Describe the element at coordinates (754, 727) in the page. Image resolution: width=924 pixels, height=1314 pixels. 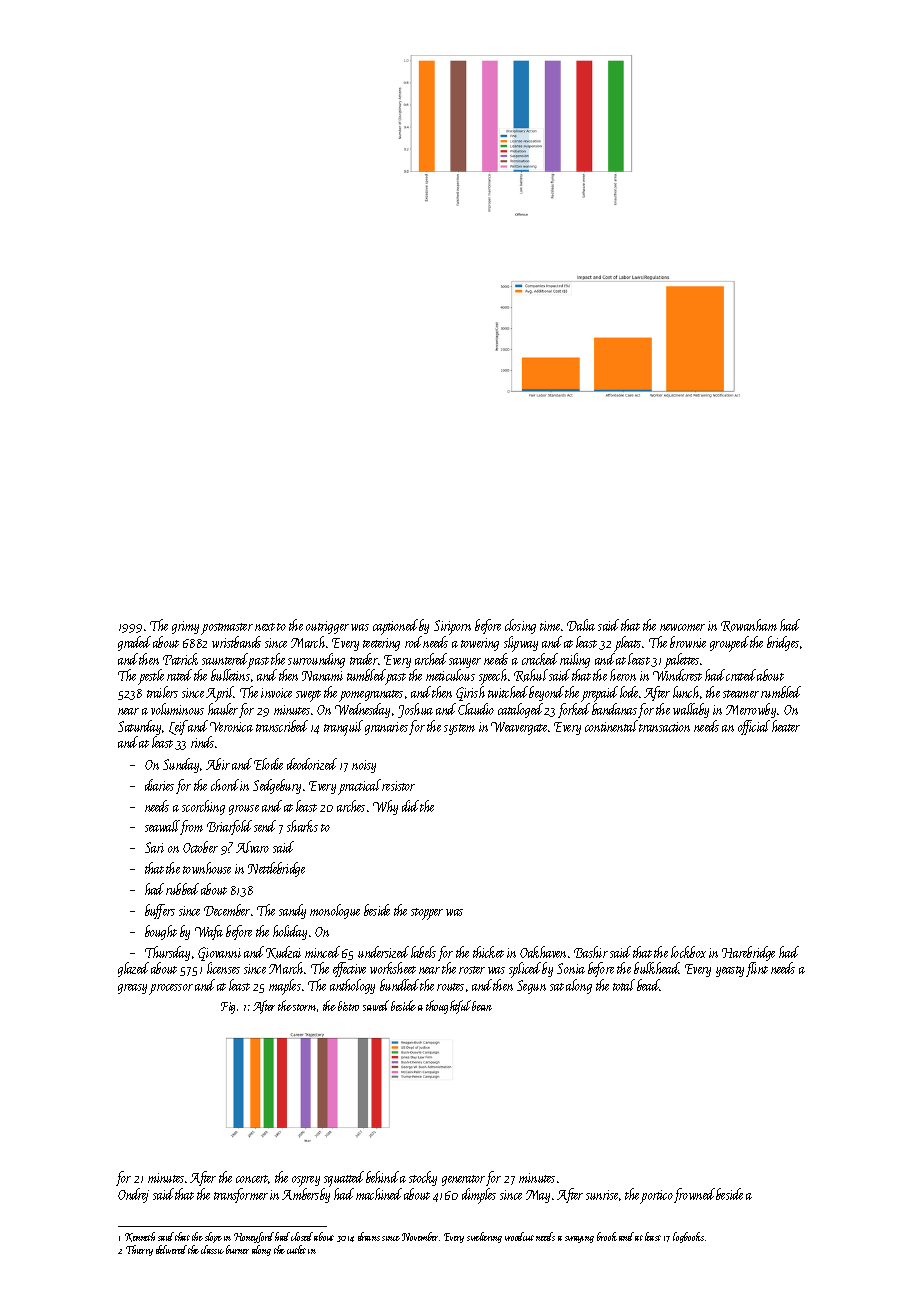
I see `official` at that location.
